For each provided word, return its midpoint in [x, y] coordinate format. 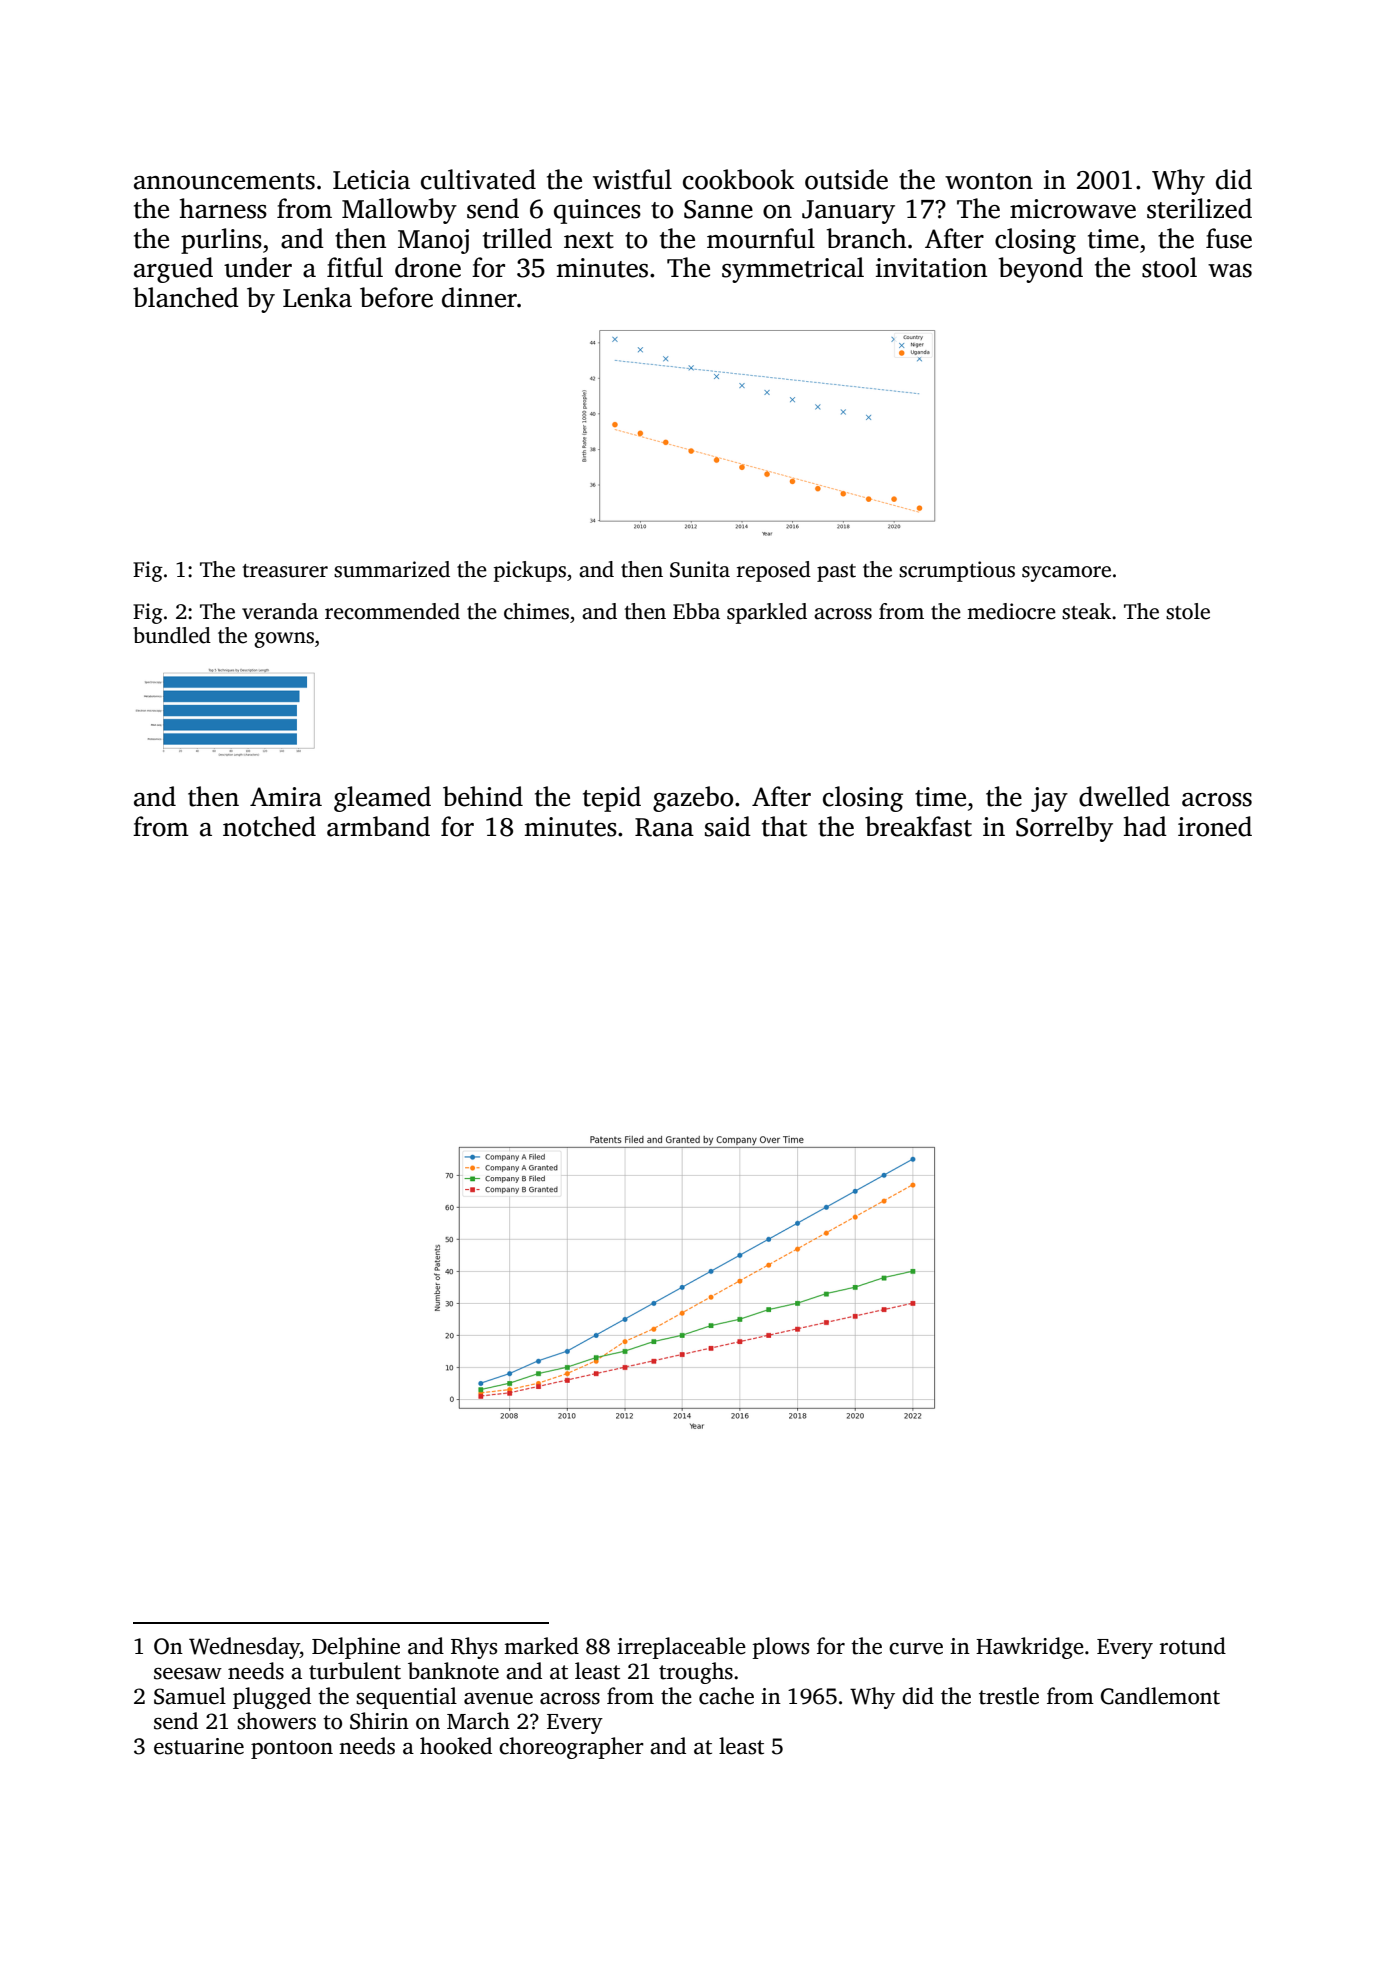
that [784, 826]
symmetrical [793, 270]
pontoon [292, 1749]
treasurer [285, 571]
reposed [774, 571]
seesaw [188, 1674]
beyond [1041, 270]
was [1230, 271]
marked [541, 1646]
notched [269, 826]
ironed [1215, 826]
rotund [1193, 1646]
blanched [186, 297]
